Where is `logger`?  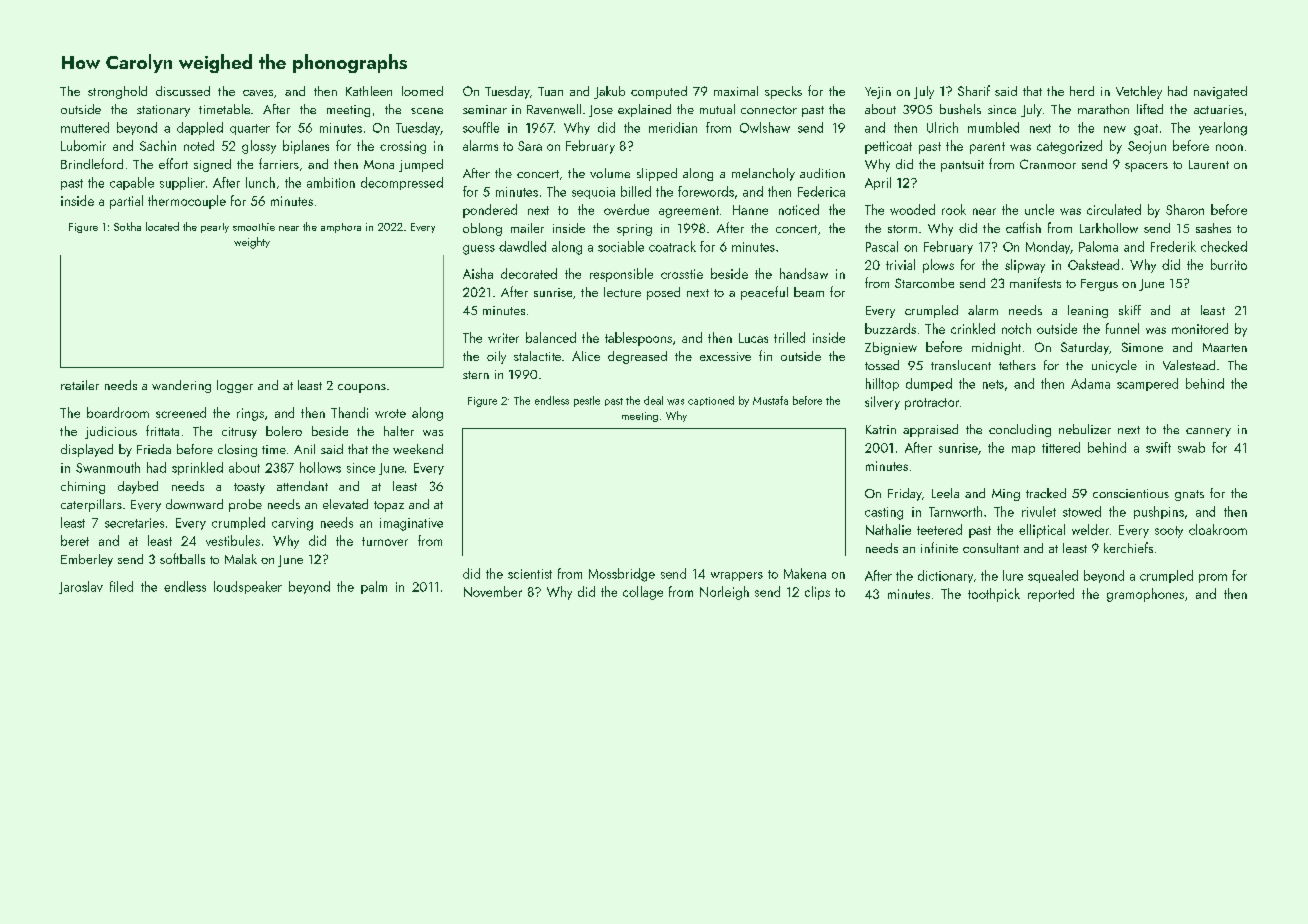
logger is located at coordinates (235, 386).
